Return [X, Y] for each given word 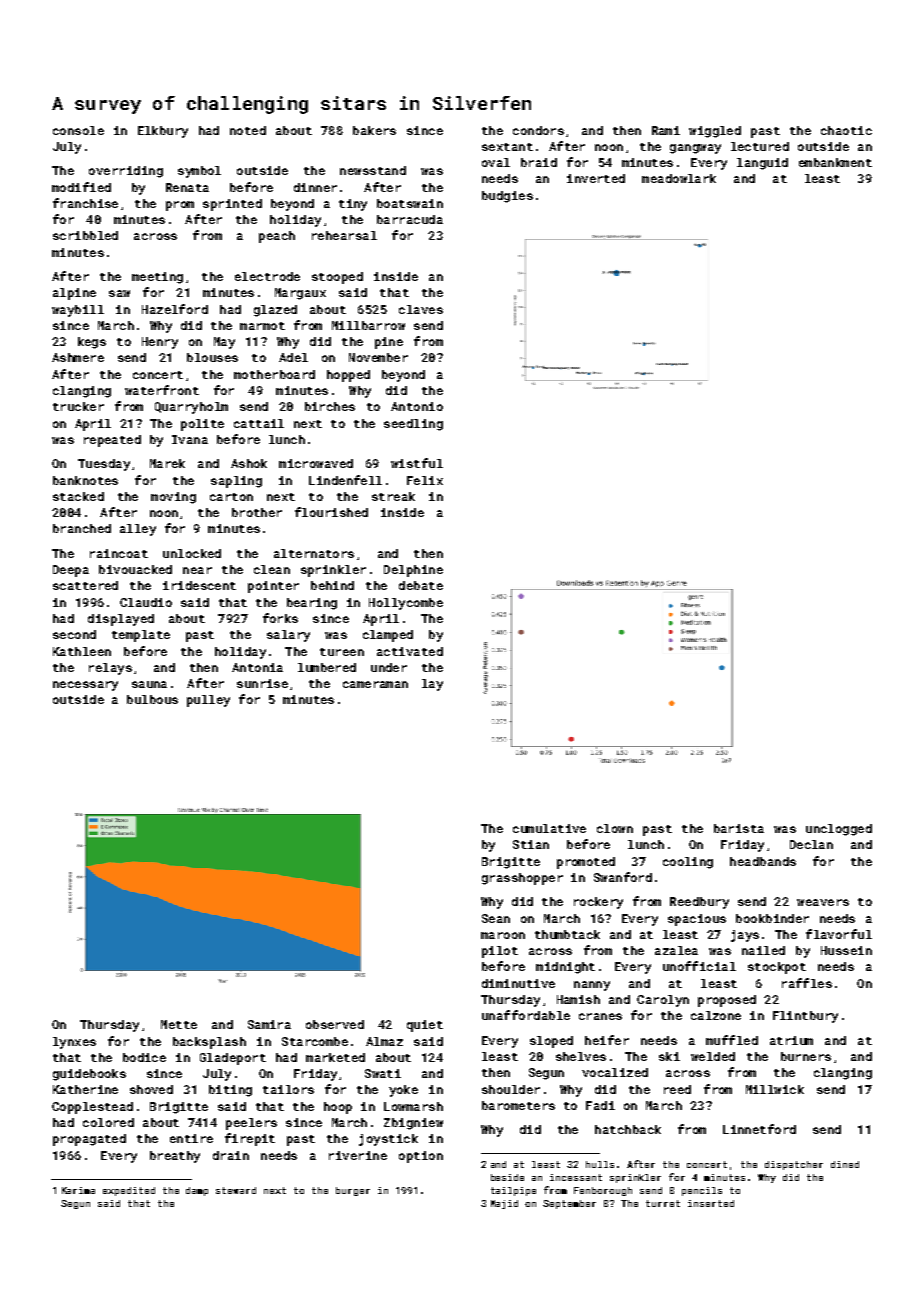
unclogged [839, 830]
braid [539, 162]
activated [410, 651]
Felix [425, 480]
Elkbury [163, 132]
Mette [179, 1024]
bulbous [152, 699]
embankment [835, 162]
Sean [496, 918]
